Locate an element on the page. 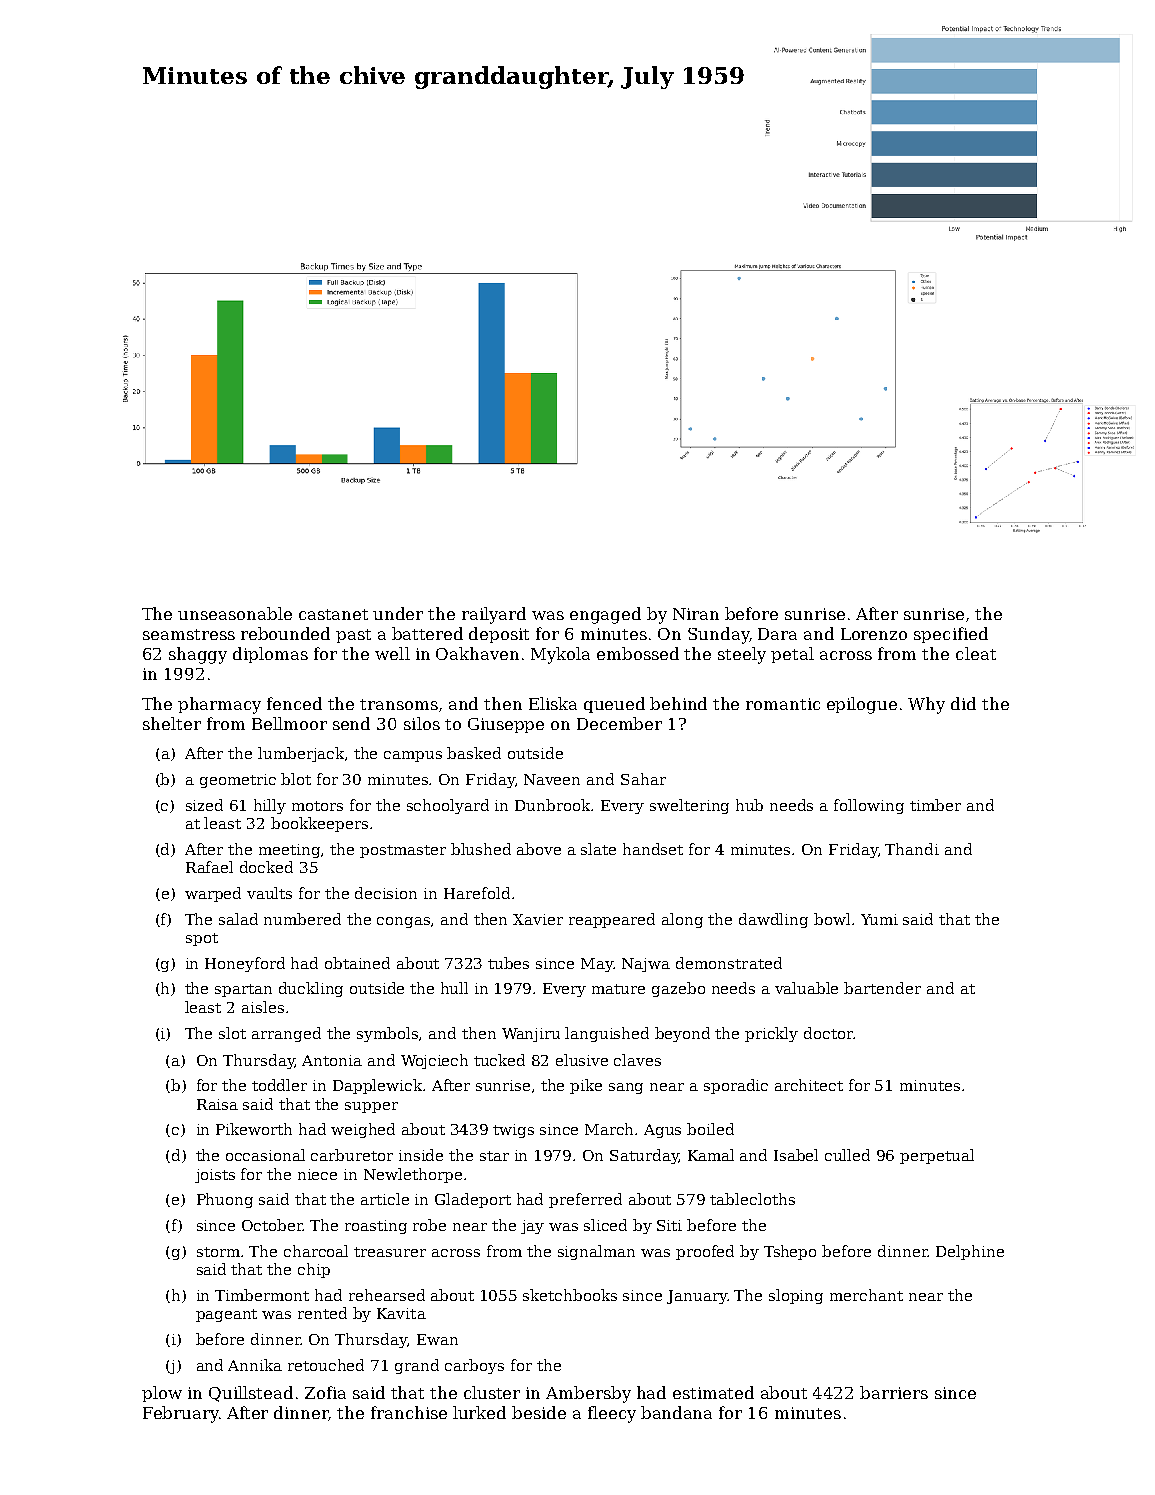  pageant is located at coordinates (226, 1315).
